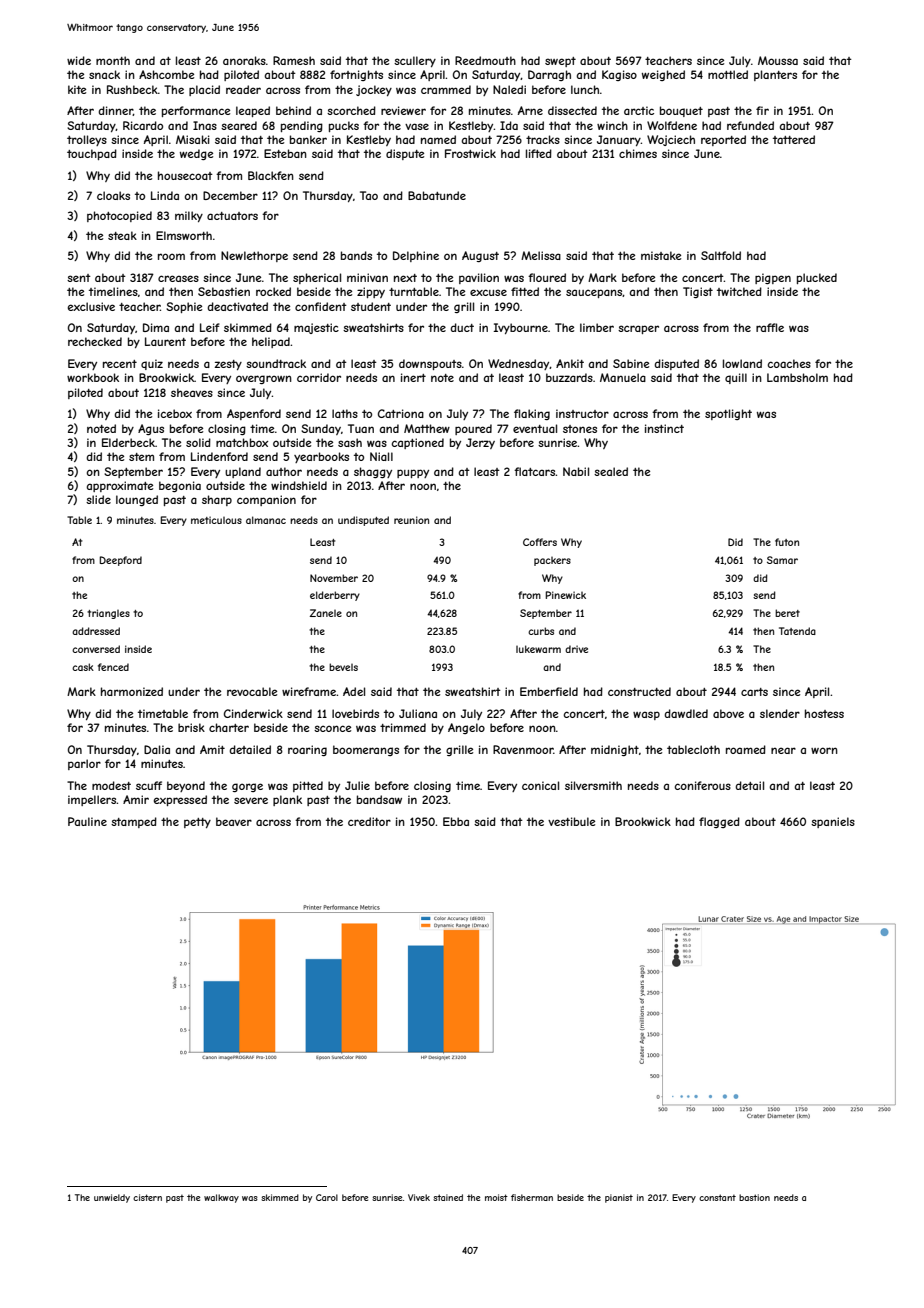 The height and width of the screenshot is (1308, 924). What do you see at coordinates (817, 278) in the screenshot?
I see `plucked` at bounding box center [817, 278].
